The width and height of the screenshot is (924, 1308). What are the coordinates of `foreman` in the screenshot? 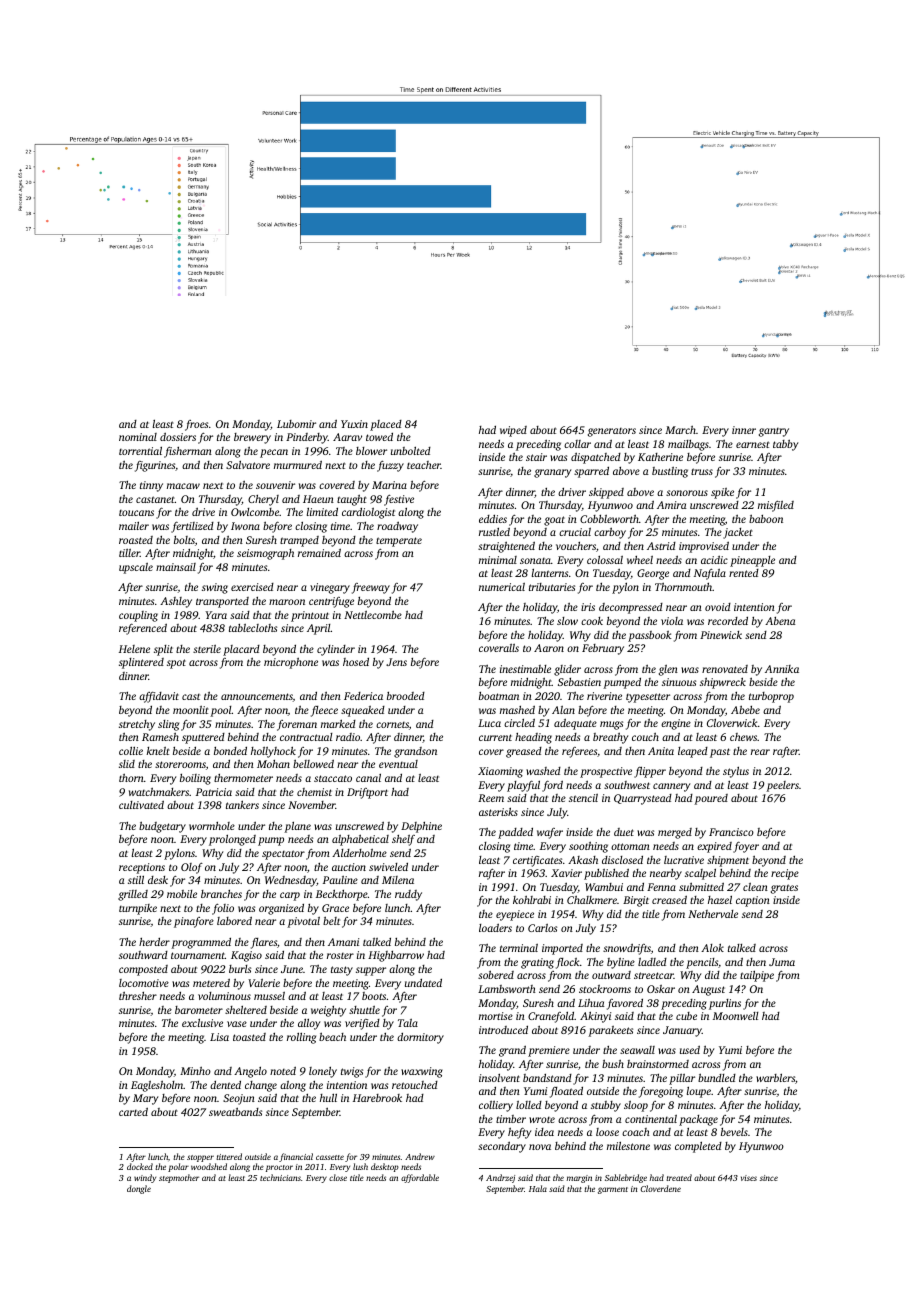 It's located at (297, 725).
